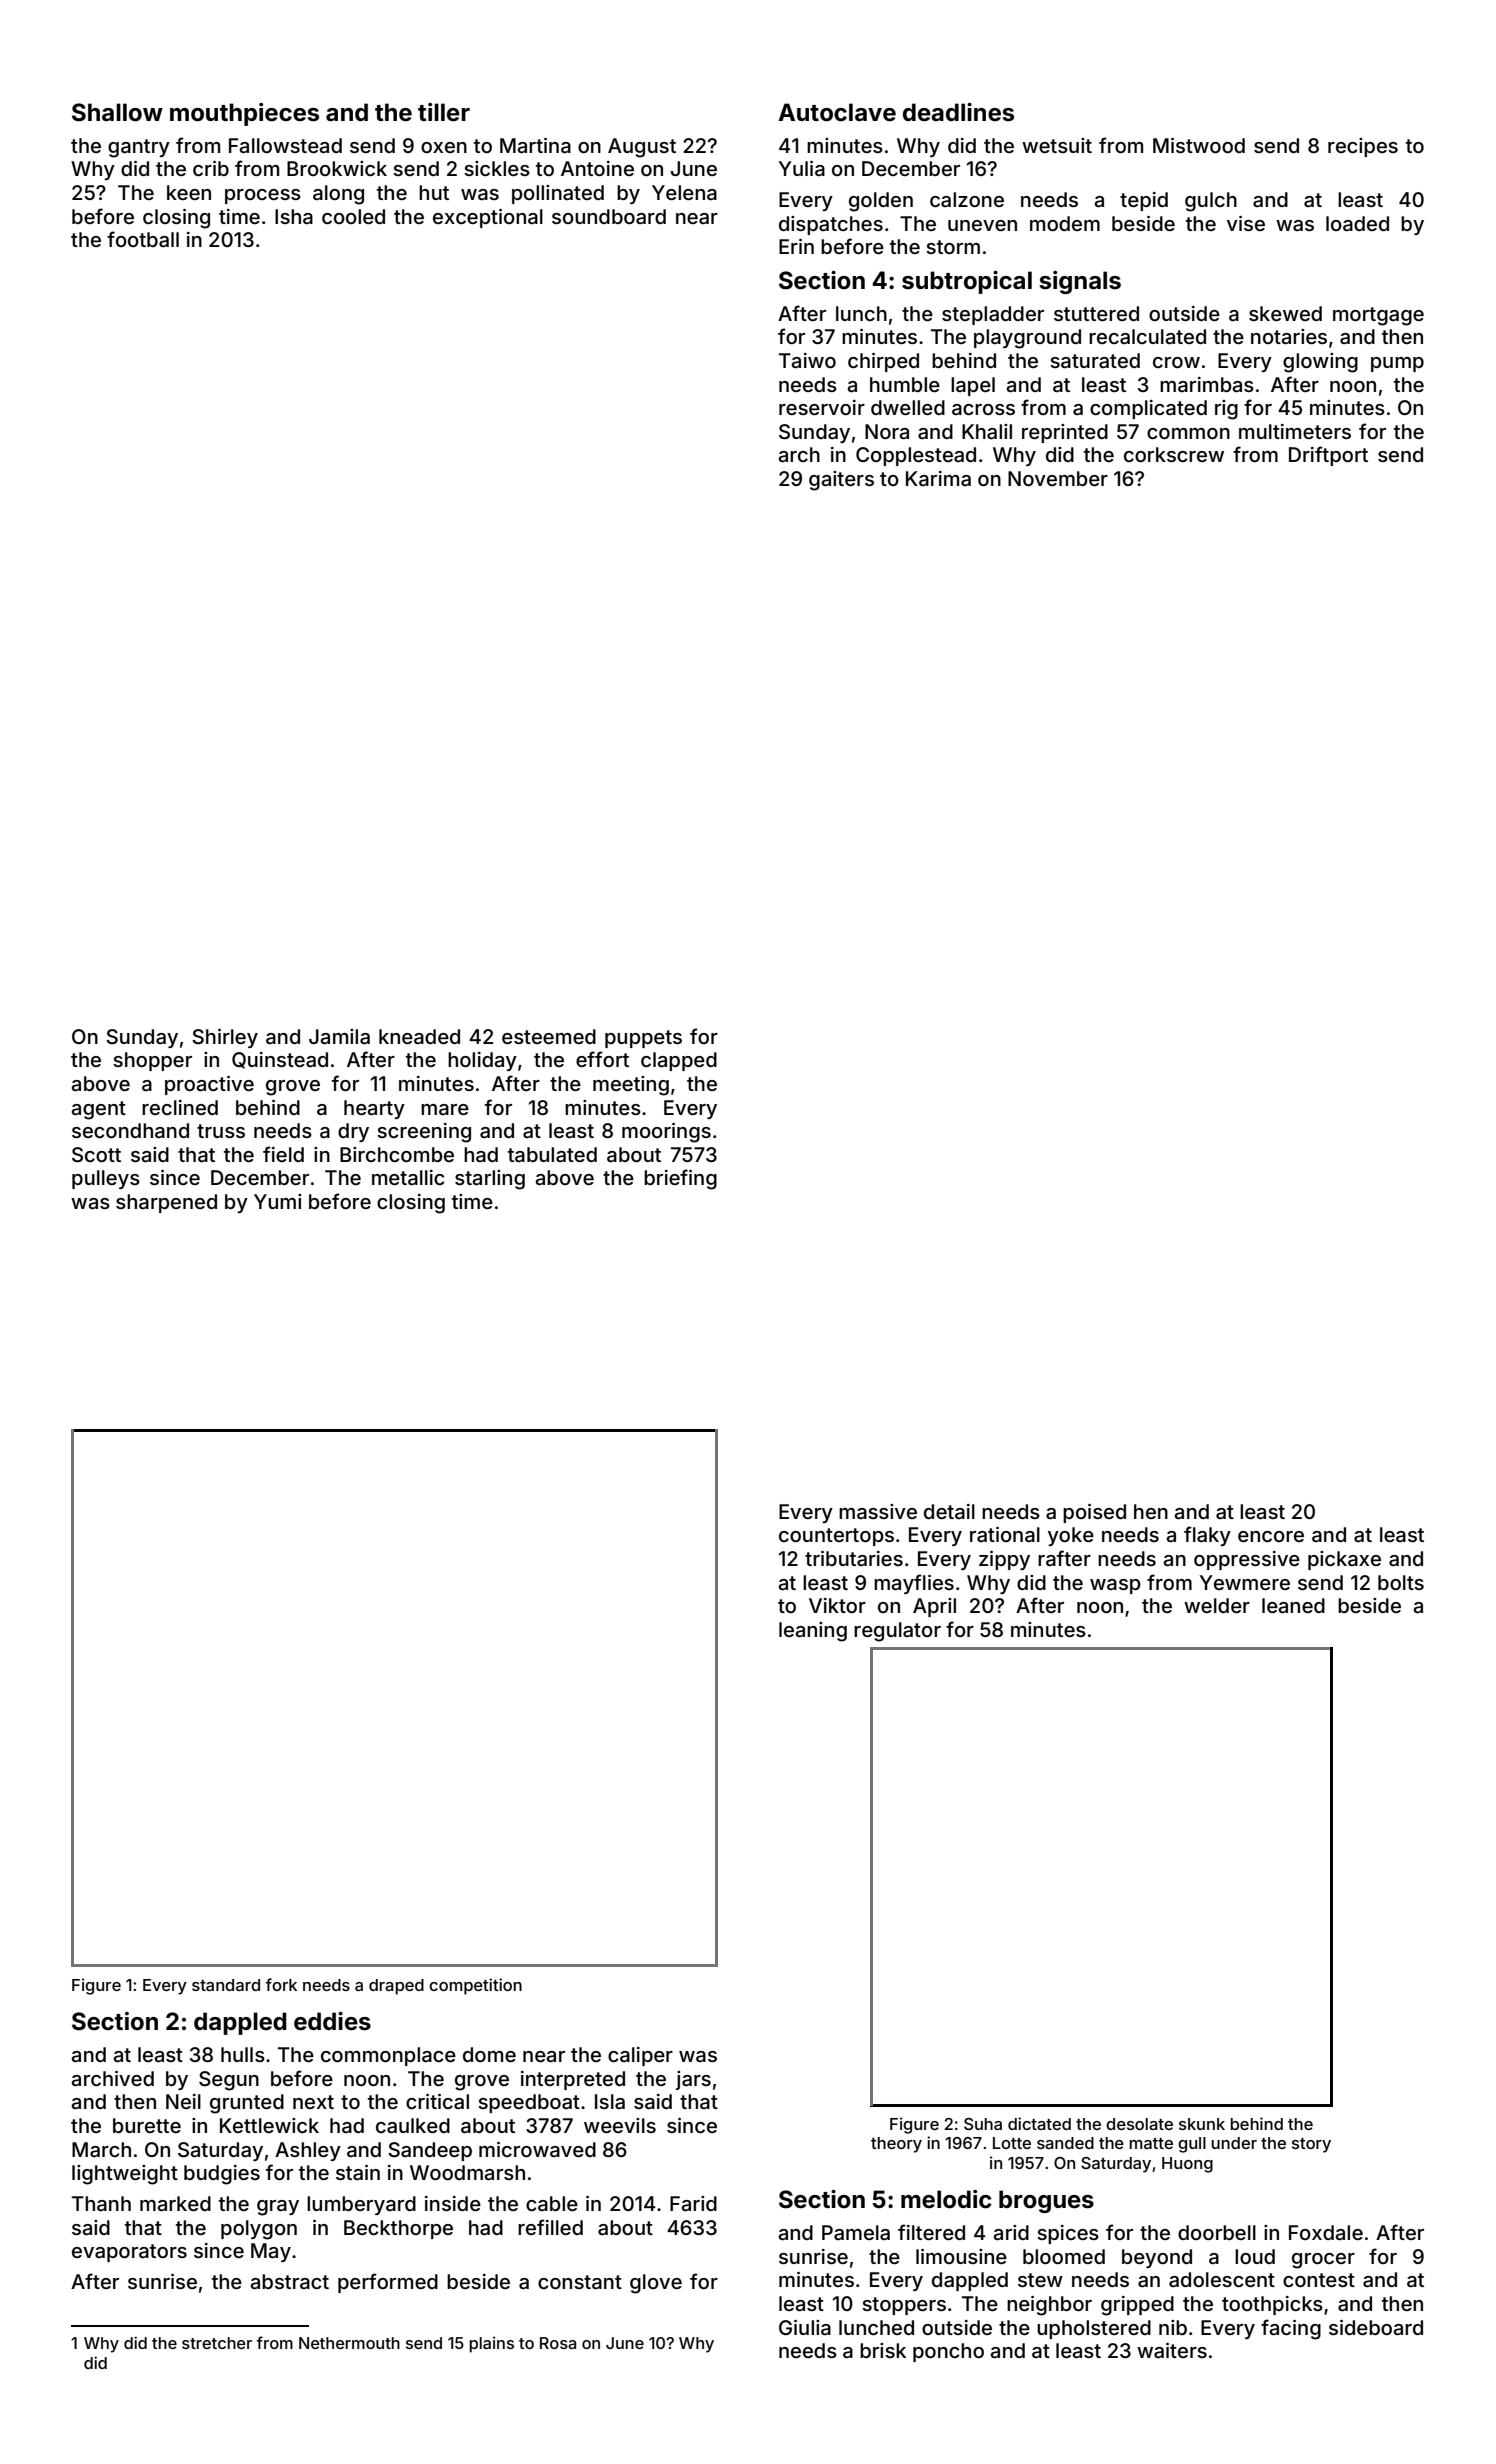 The height and width of the screenshot is (2464, 1496). I want to click on leaning, so click(813, 1632).
